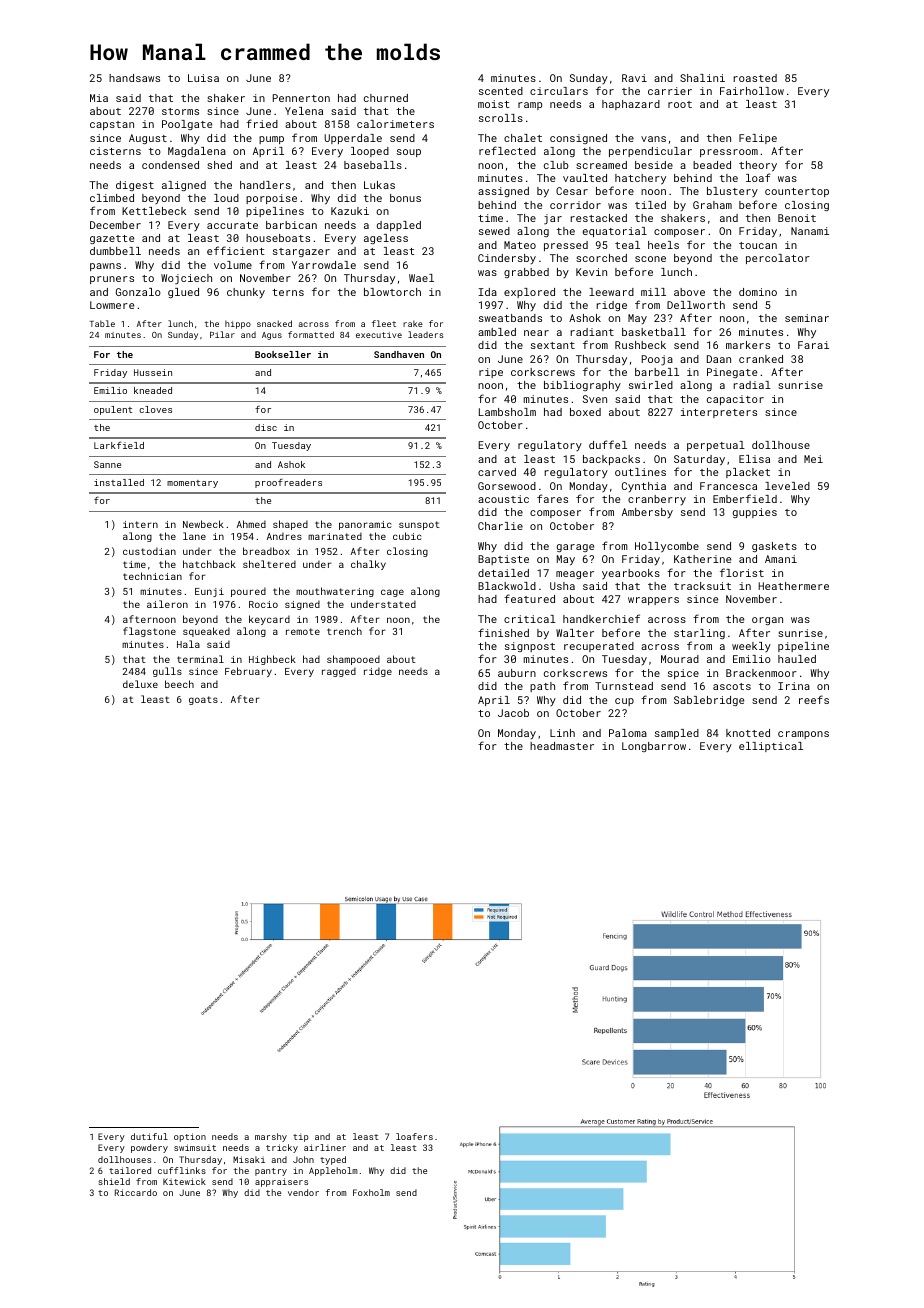  I want to click on Dellworth, so click(696, 305).
